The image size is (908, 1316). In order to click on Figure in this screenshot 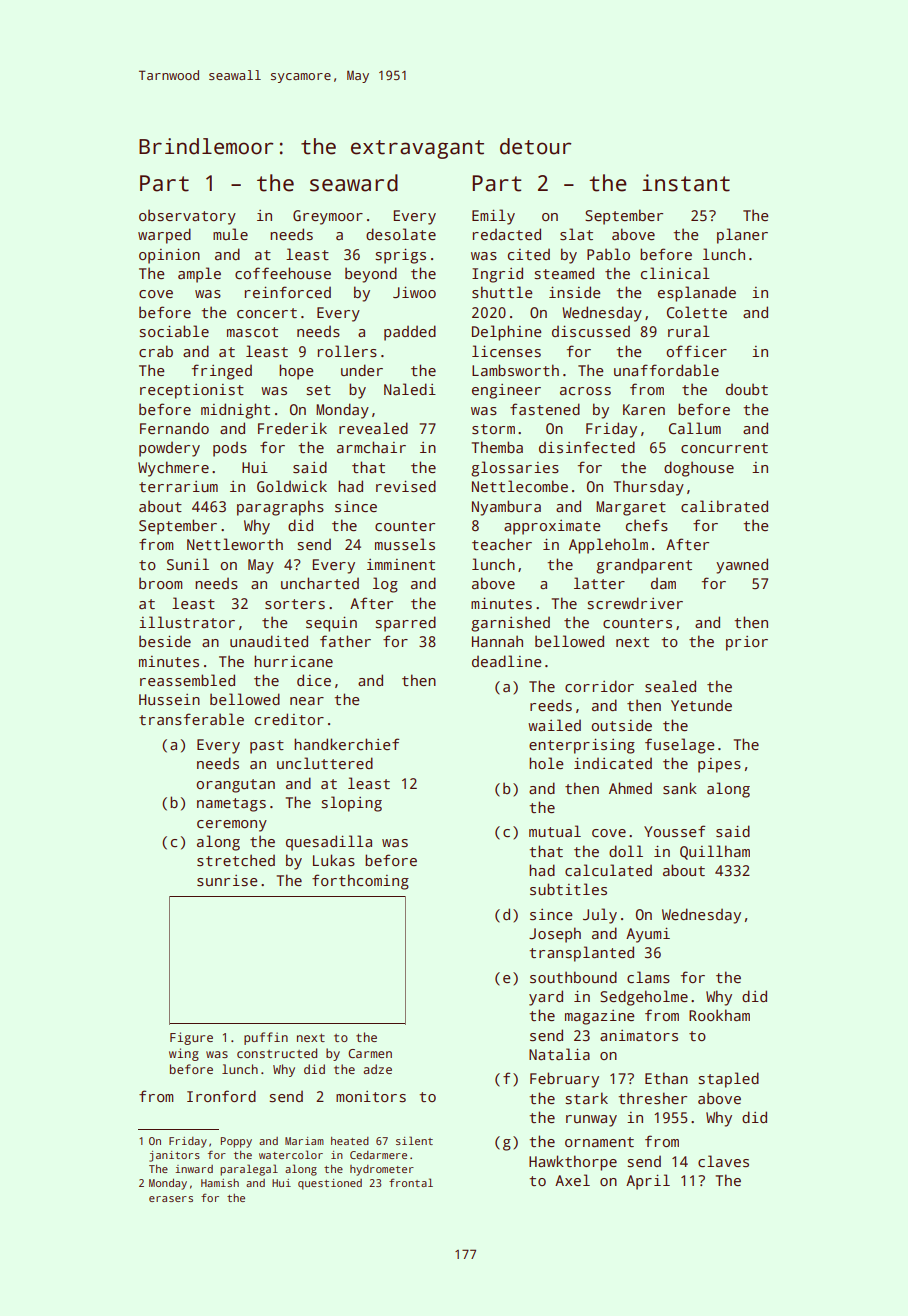, I will do `click(191, 1038)`.
